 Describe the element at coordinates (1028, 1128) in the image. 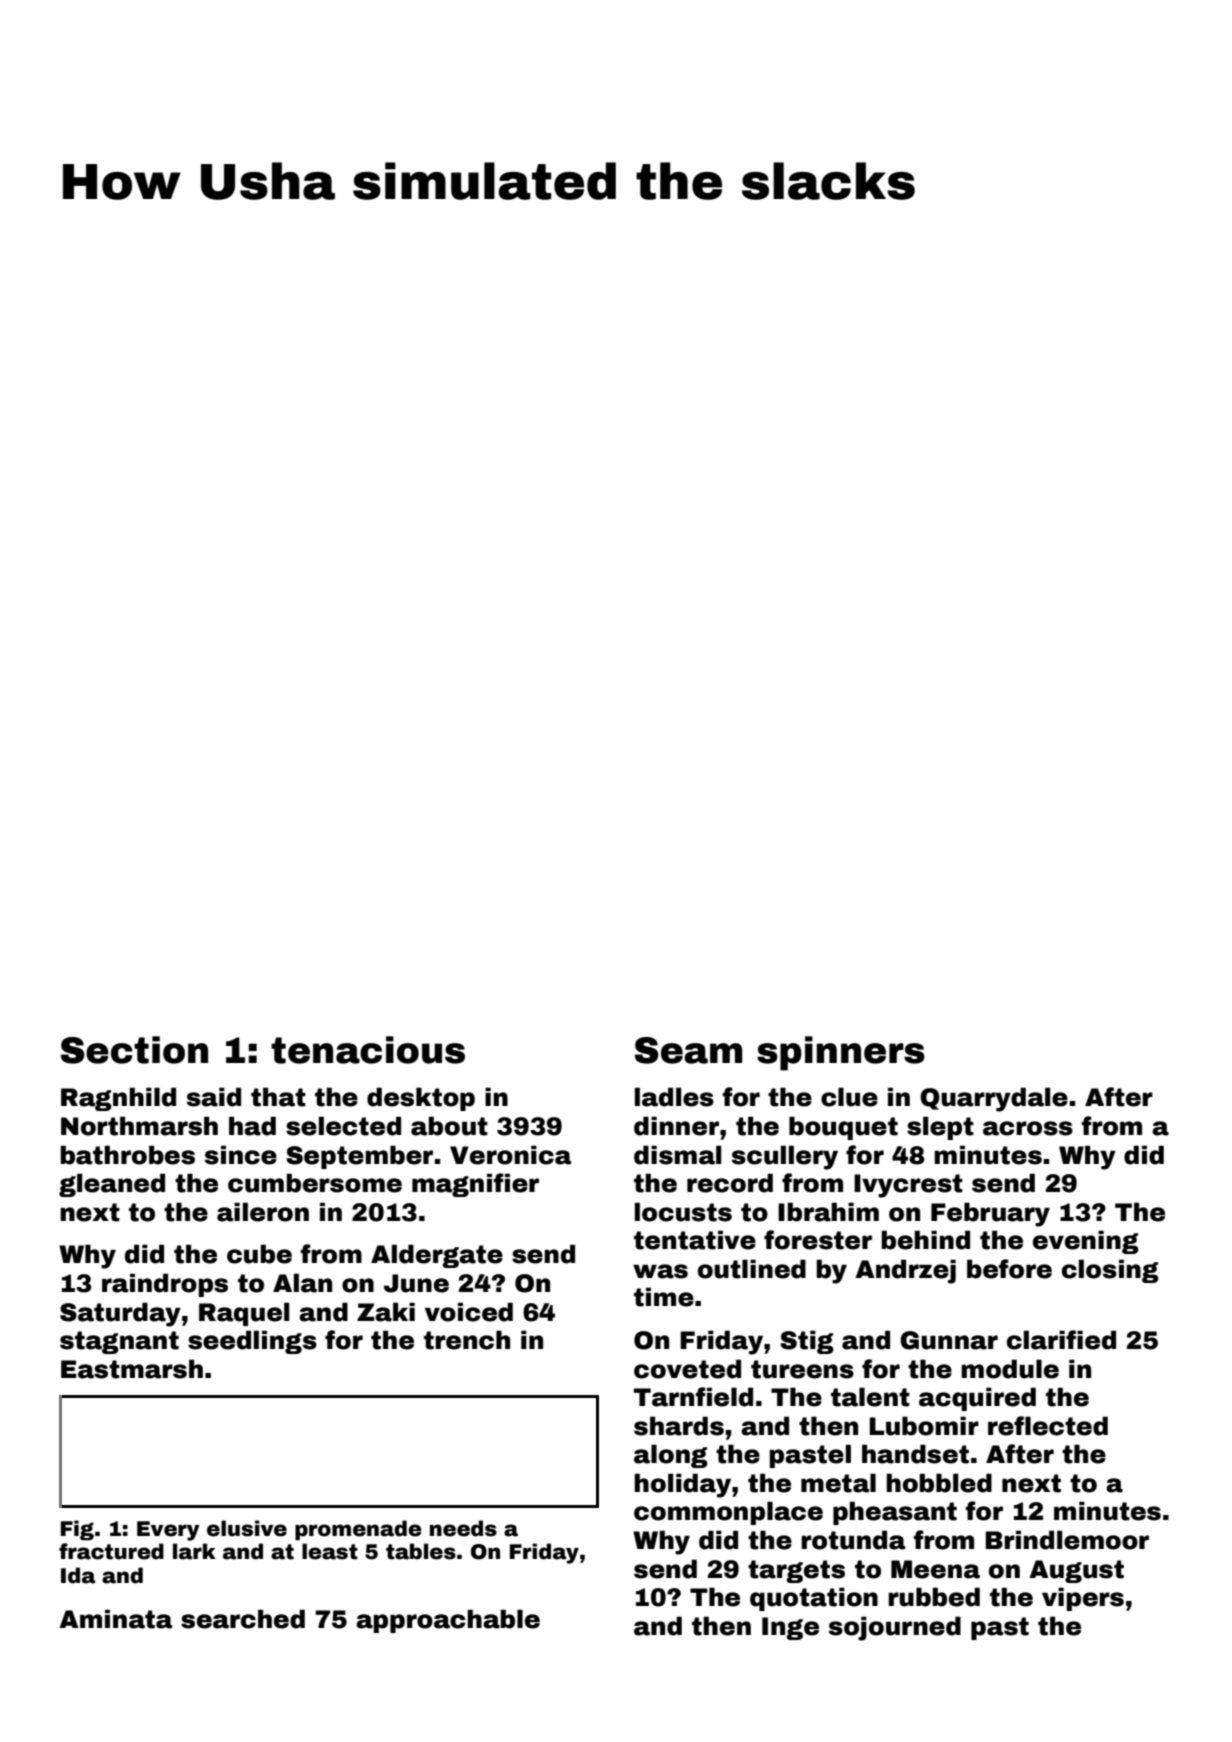

I see `across` at that location.
